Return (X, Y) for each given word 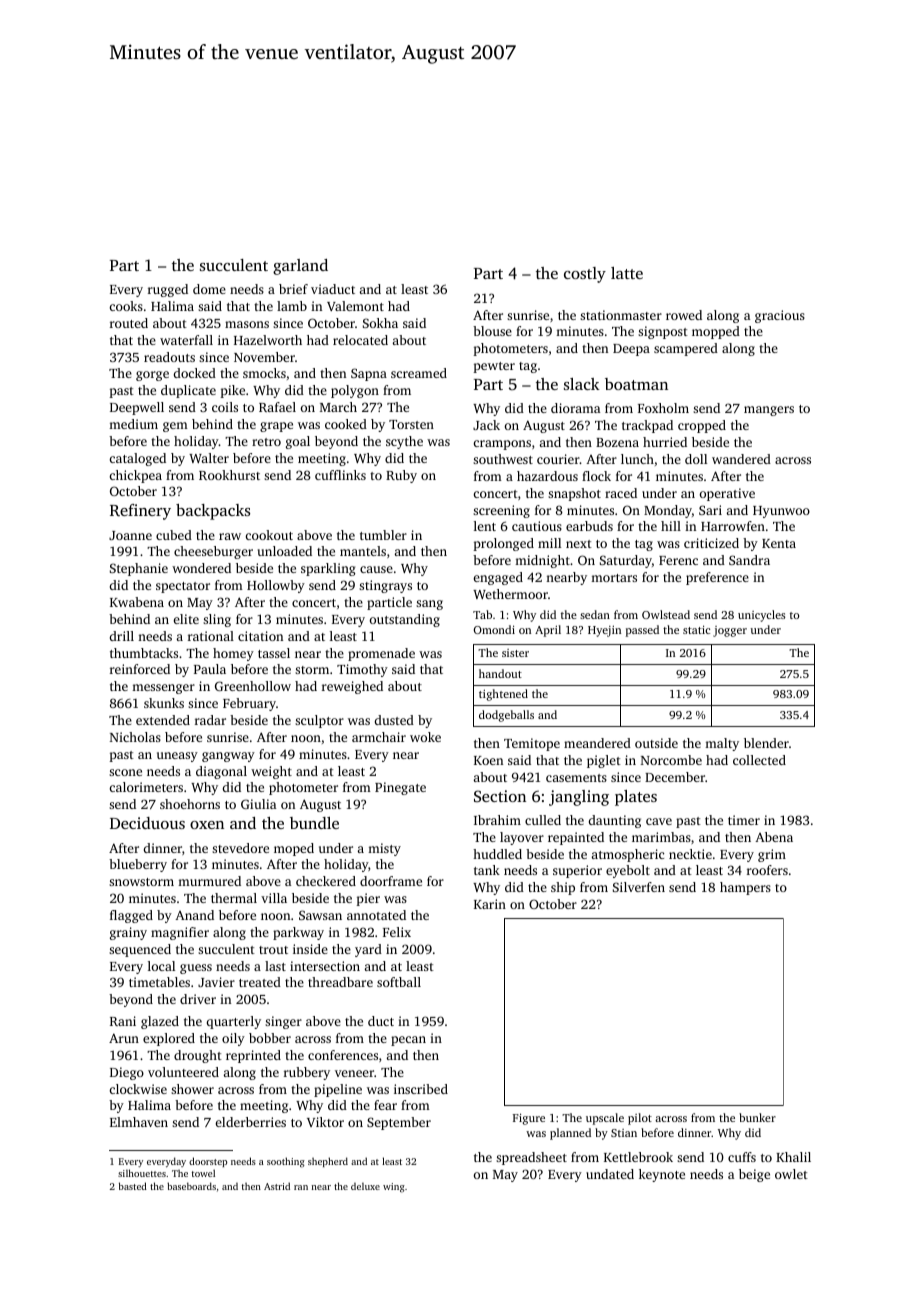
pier (368, 899)
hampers (745, 888)
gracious (780, 316)
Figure (529, 1119)
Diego (127, 1073)
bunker (757, 1117)
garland (300, 267)
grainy (128, 933)
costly (585, 275)
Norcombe (671, 760)
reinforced (140, 669)
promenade (381, 654)
